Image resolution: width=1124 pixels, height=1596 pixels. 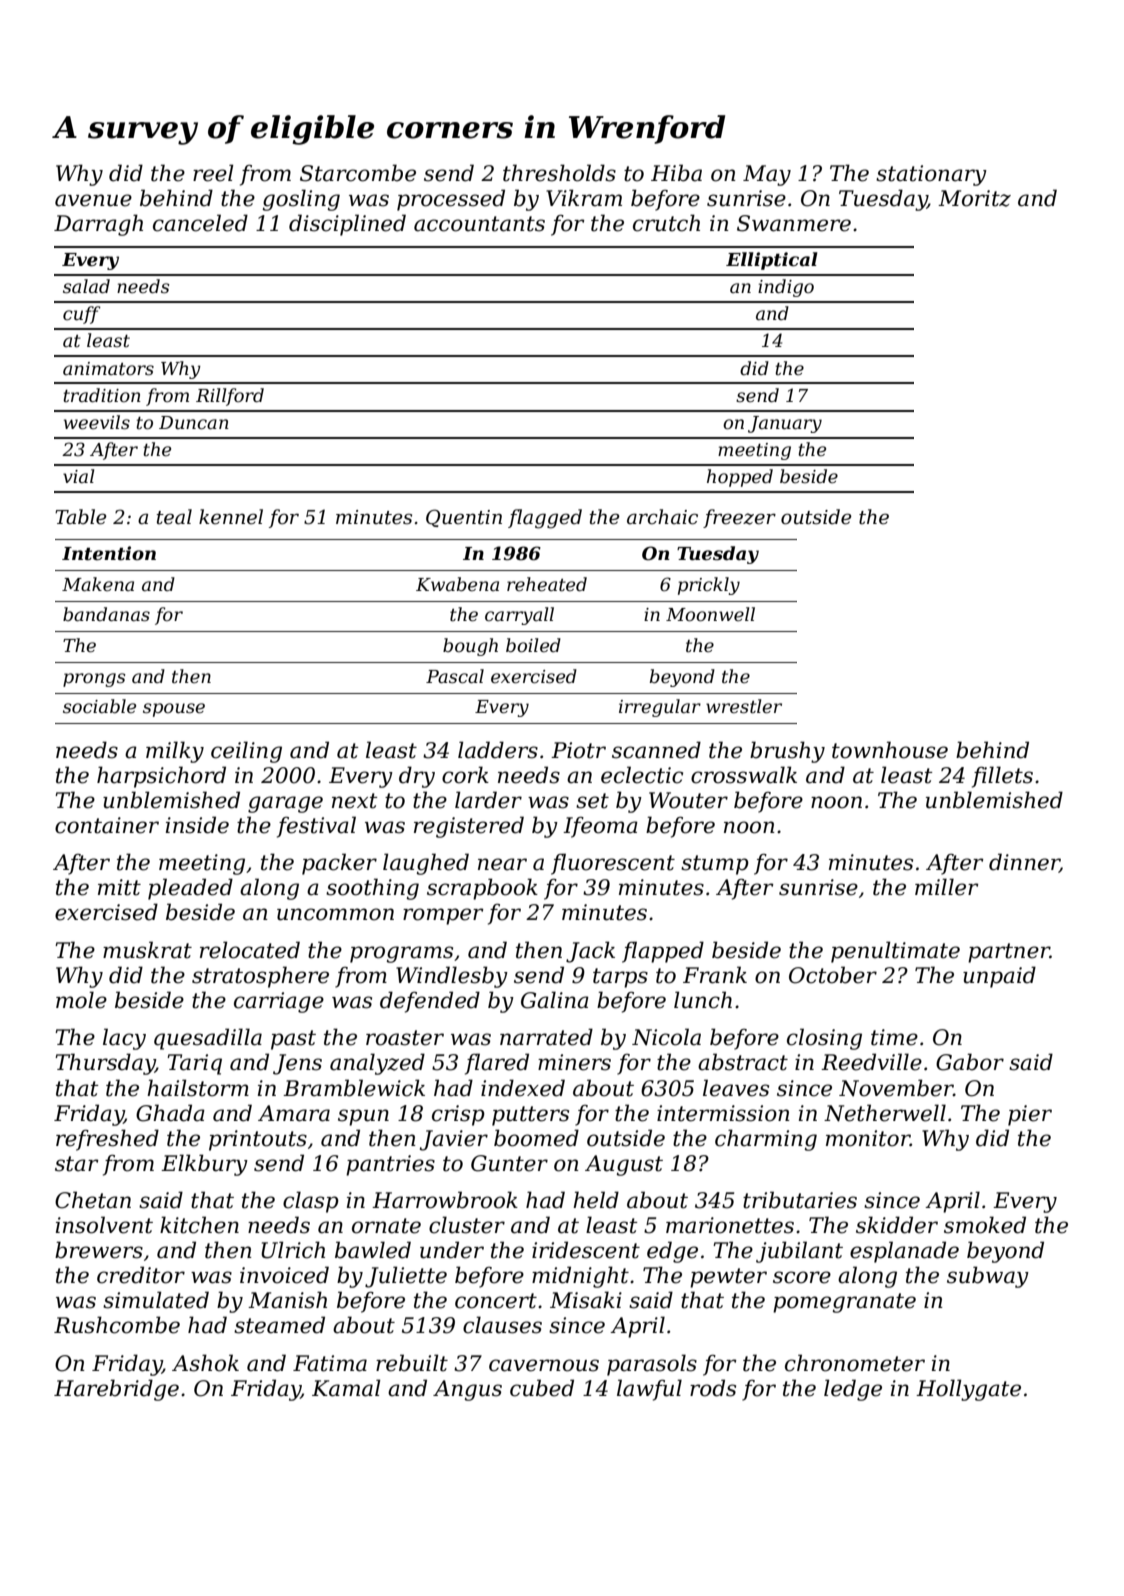 I want to click on partner, so click(x=1009, y=953).
